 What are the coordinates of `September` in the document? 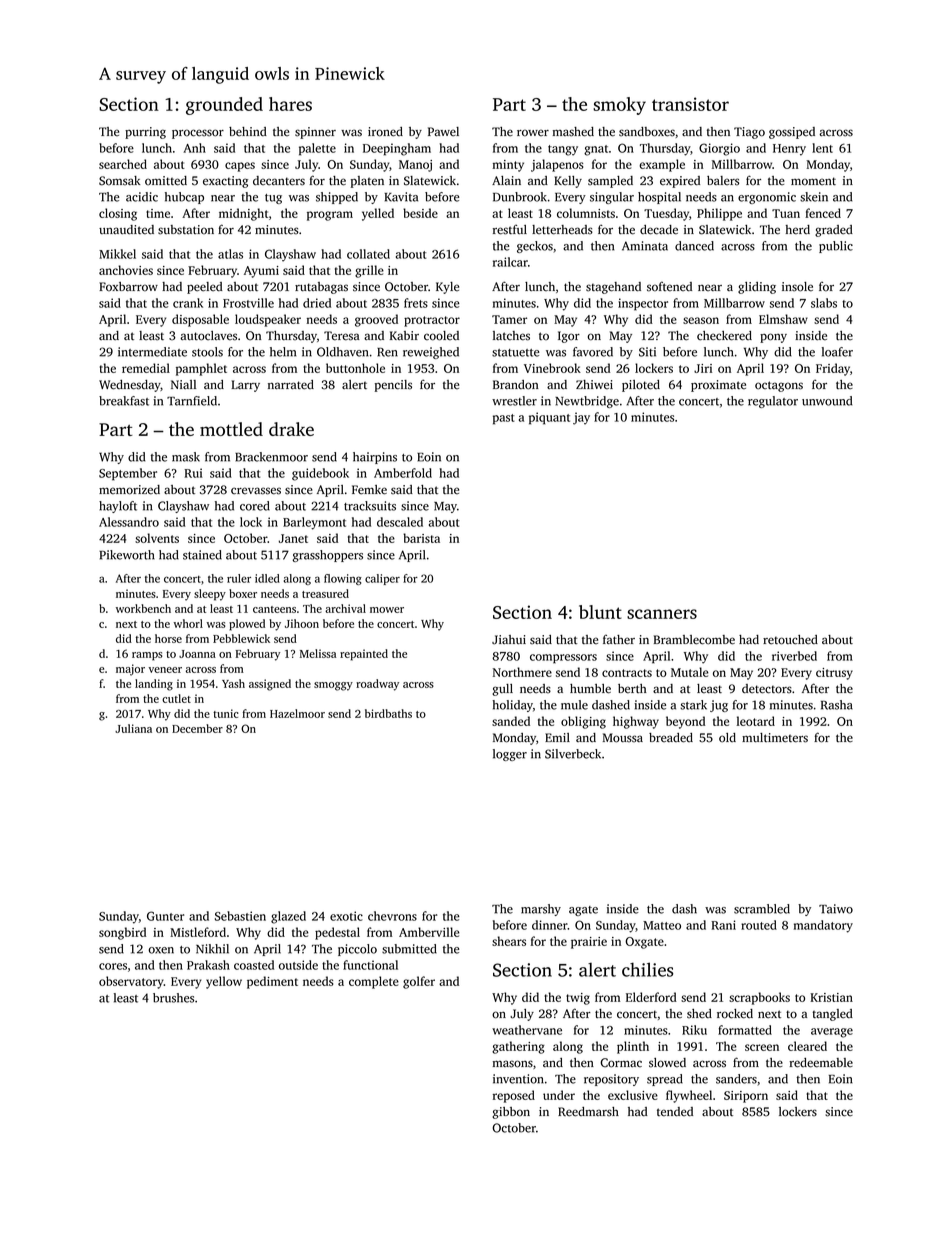 It's located at (128, 474).
